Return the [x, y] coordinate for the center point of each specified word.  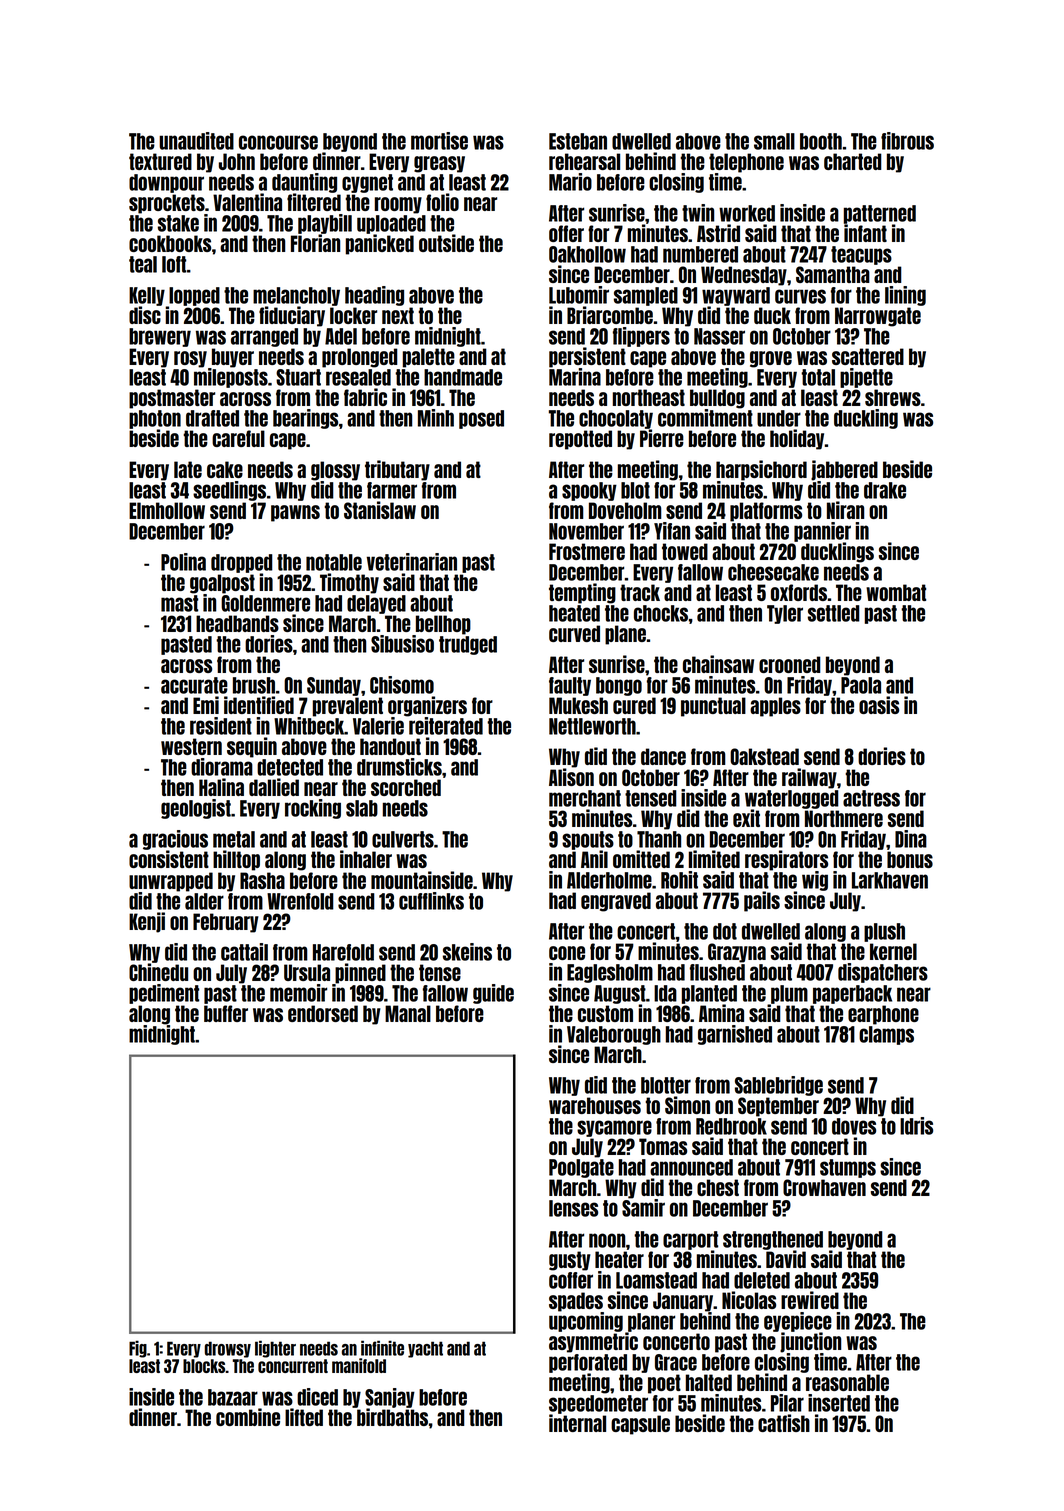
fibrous [907, 141]
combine [248, 1417]
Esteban [578, 141]
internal [577, 1423]
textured [160, 161]
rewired [810, 1300]
